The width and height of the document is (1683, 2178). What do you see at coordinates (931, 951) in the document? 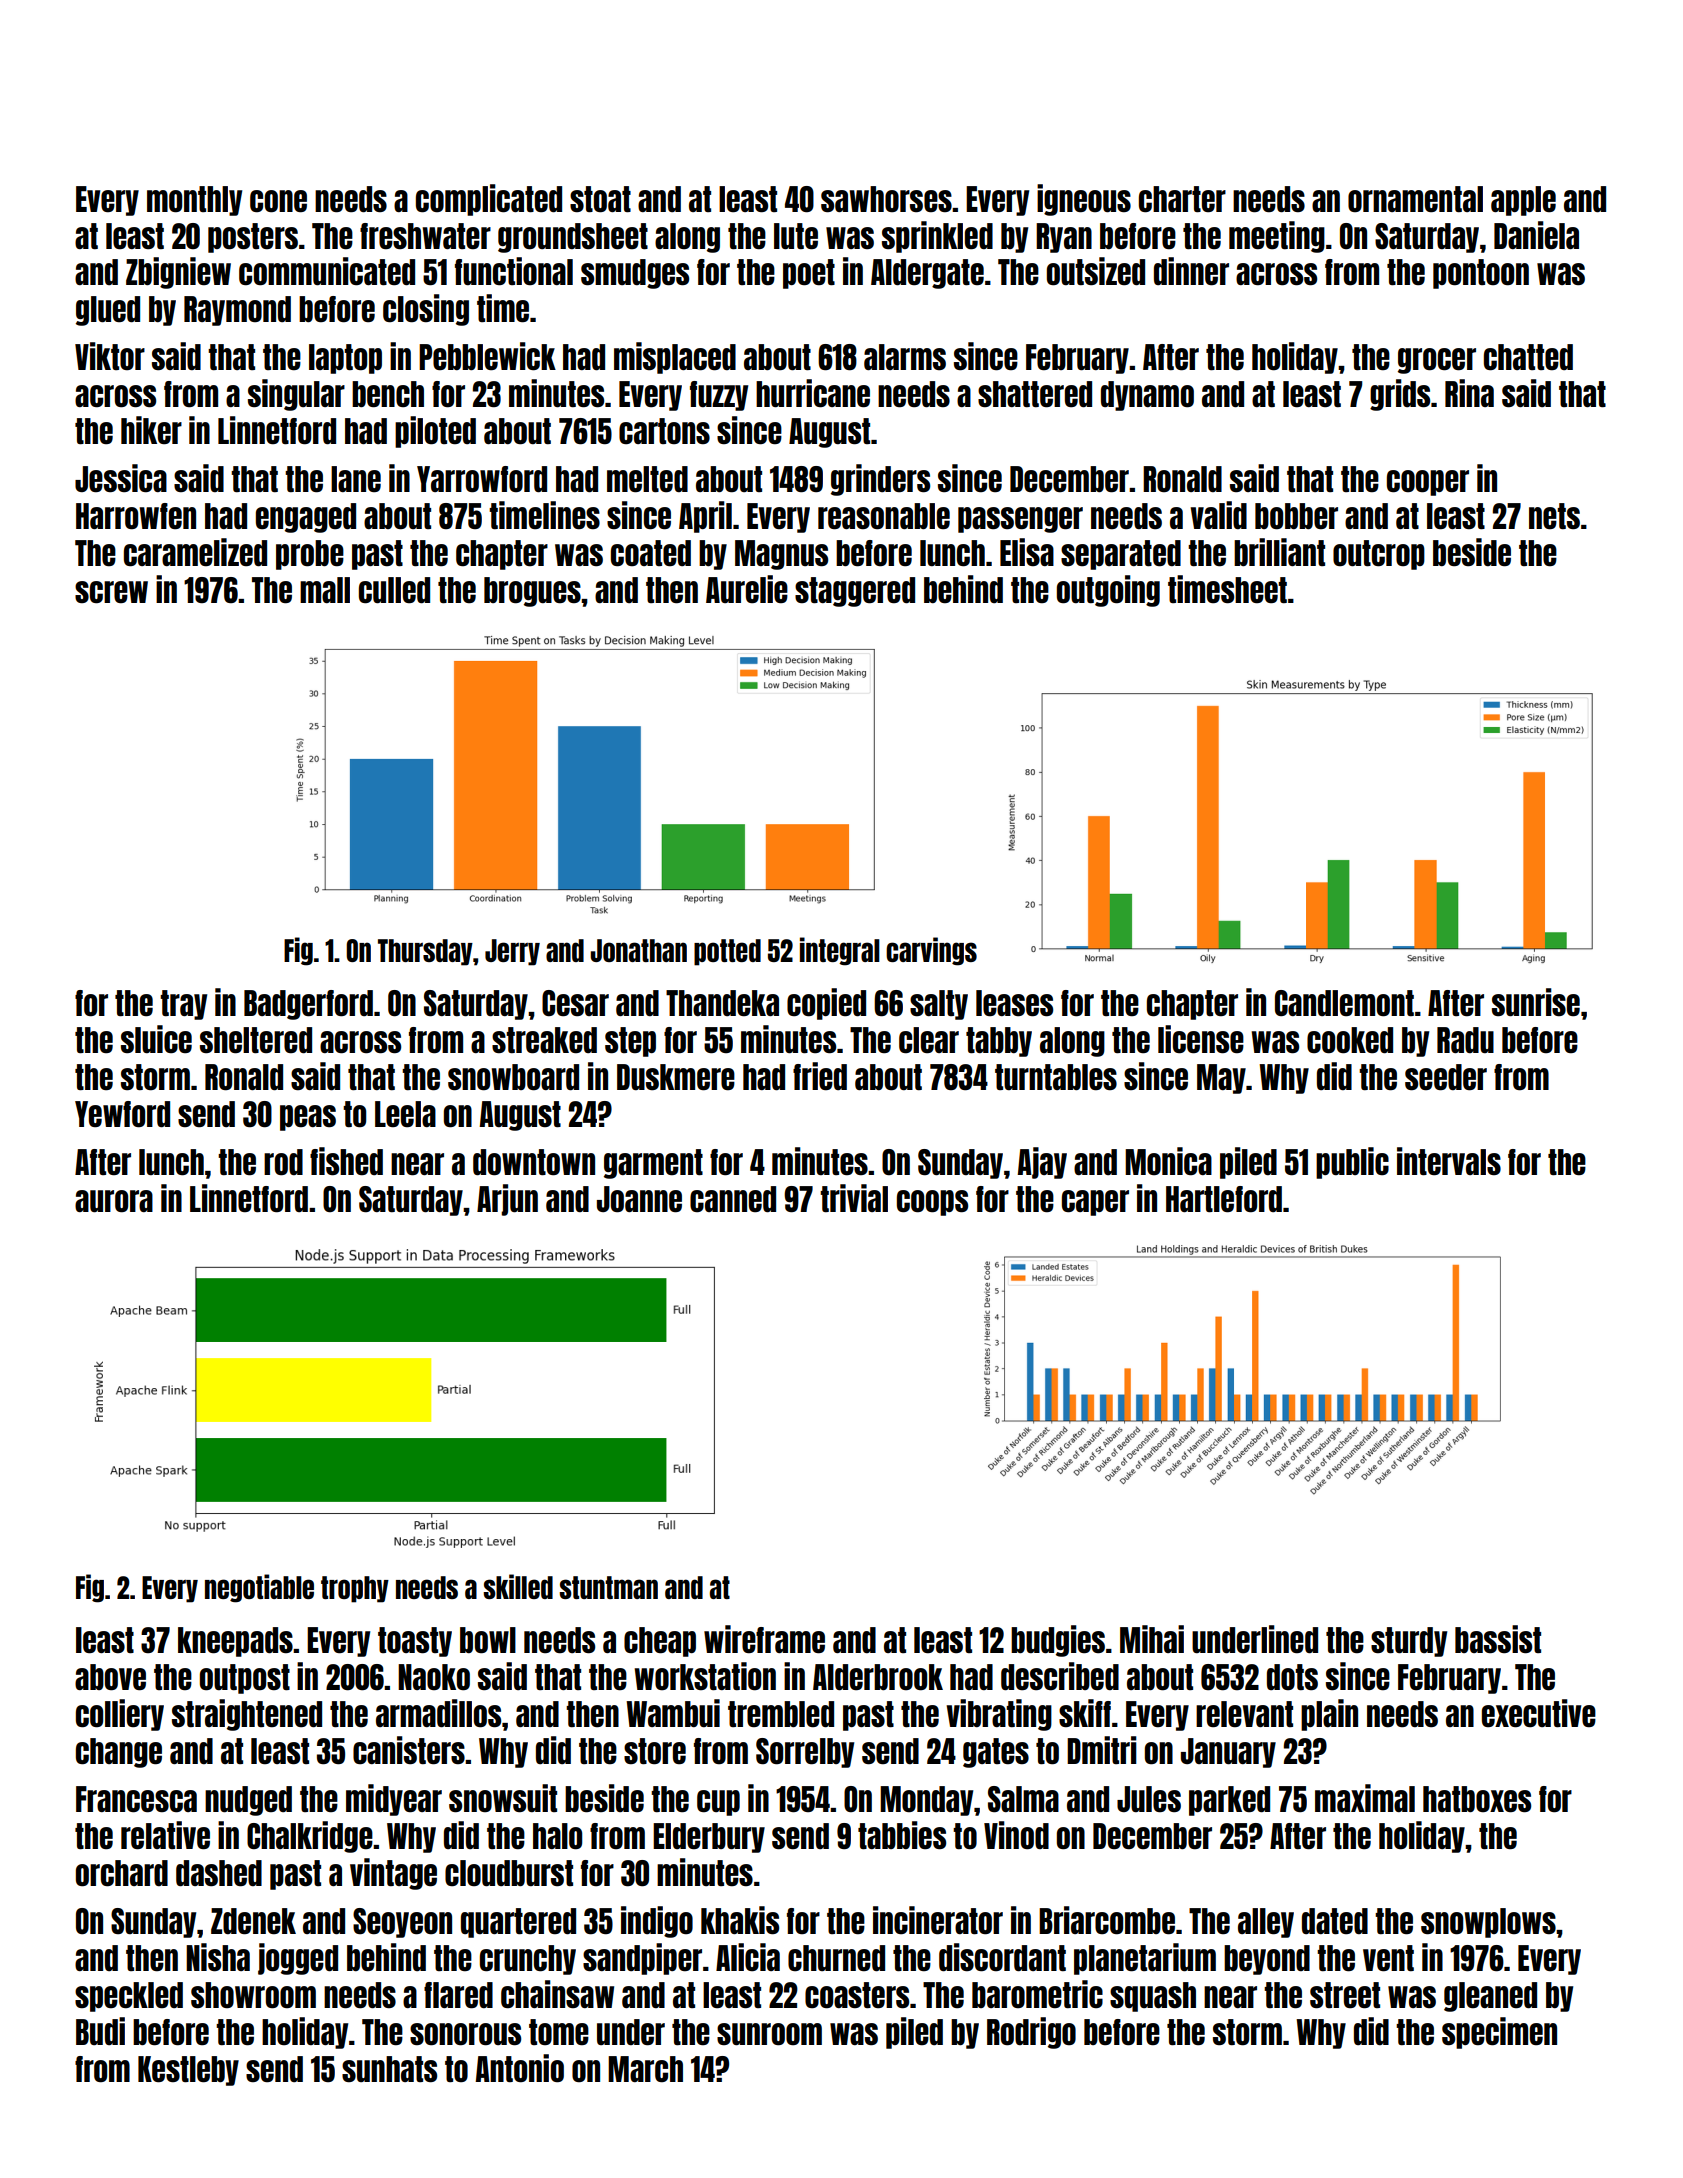
I see `carvings` at bounding box center [931, 951].
